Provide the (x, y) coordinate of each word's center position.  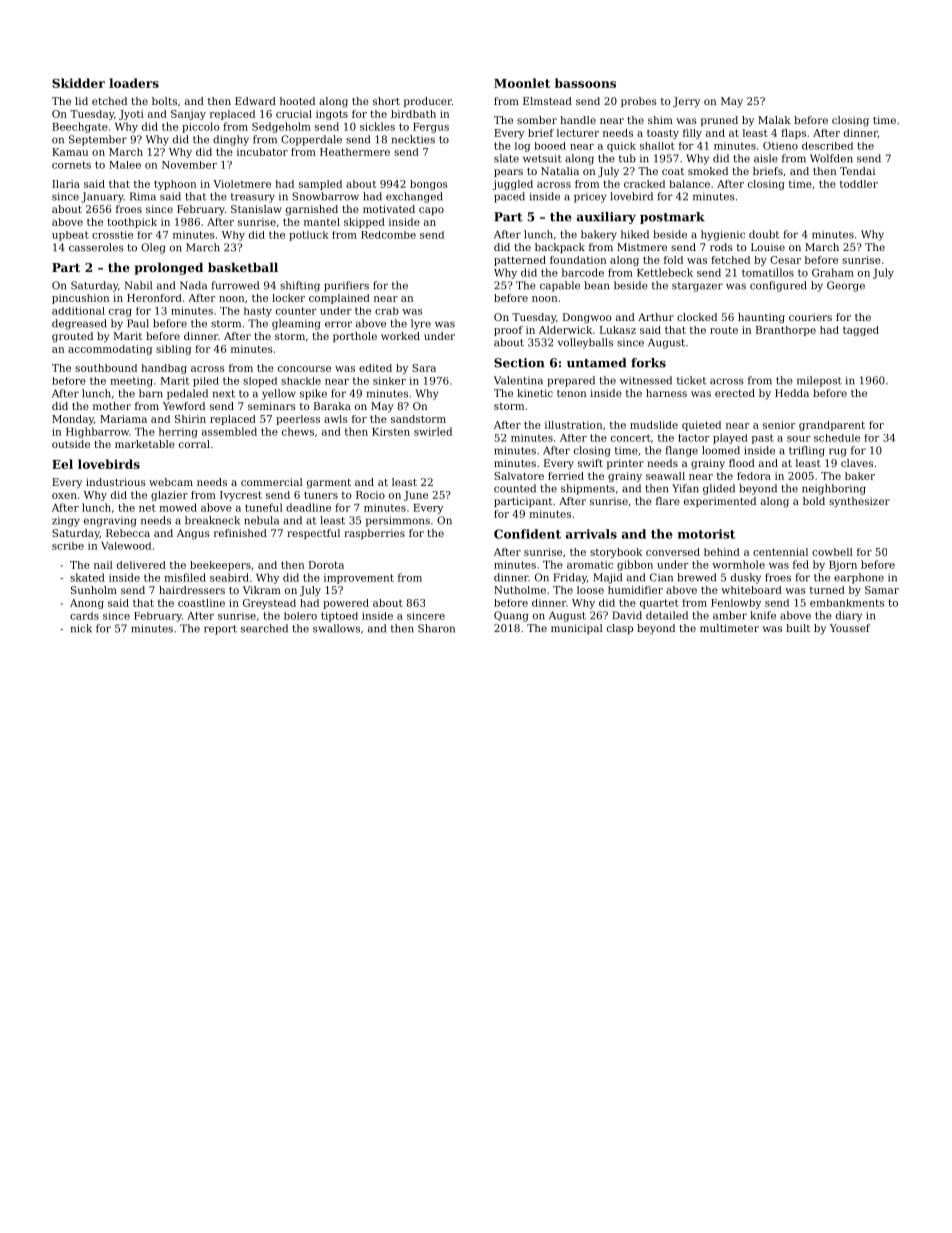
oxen (64, 496)
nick (81, 628)
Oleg (153, 248)
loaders (134, 83)
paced (509, 197)
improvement (359, 579)
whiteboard (751, 590)
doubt (764, 234)
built (798, 628)
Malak (774, 120)
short (386, 101)
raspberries (374, 534)
